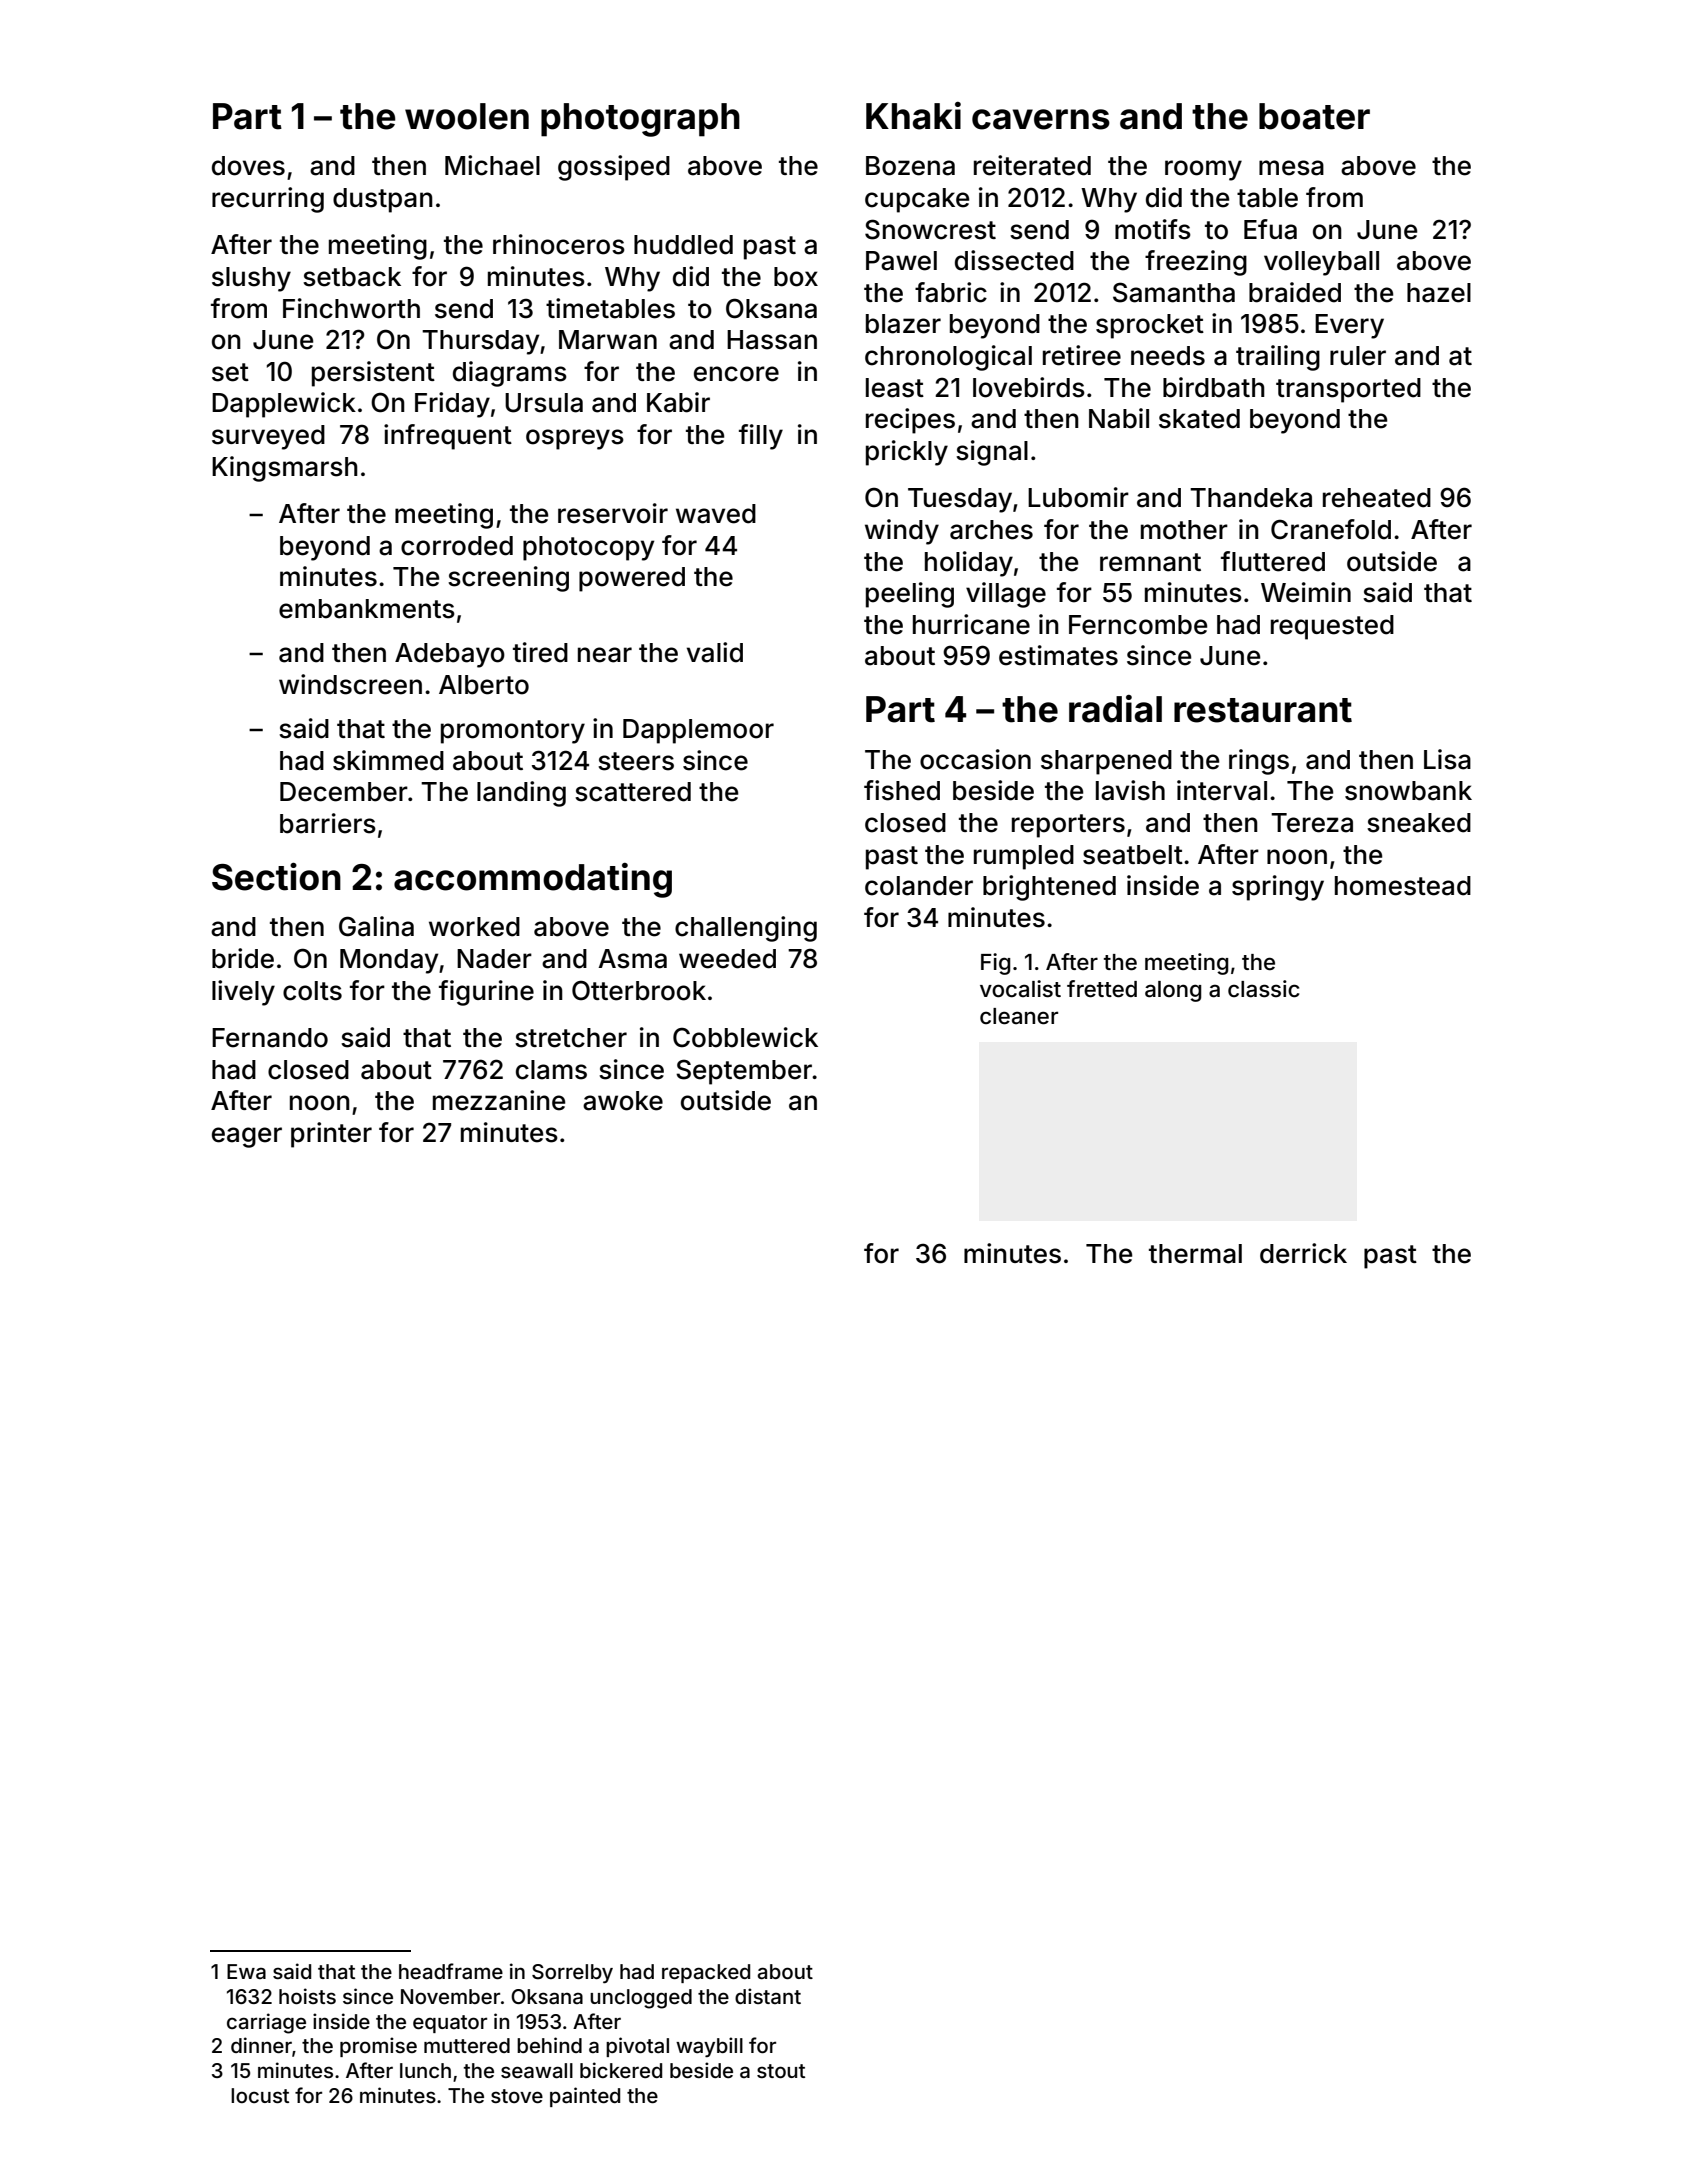  What do you see at coordinates (1024, 857) in the document?
I see `rumpled` at bounding box center [1024, 857].
